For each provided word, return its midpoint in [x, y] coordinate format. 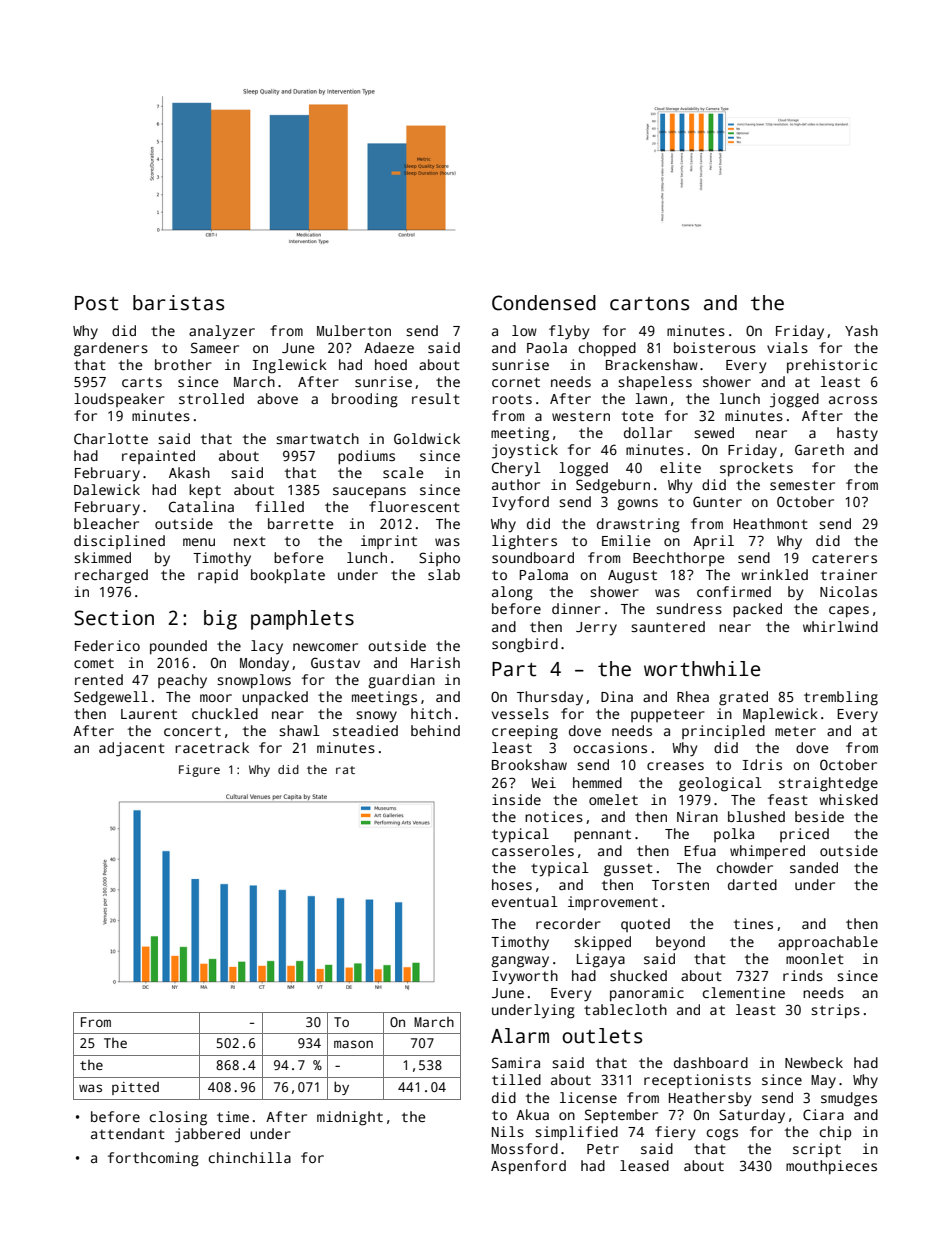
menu [199, 542]
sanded [814, 867]
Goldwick [427, 438]
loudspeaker [119, 400]
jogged [794, 400]
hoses [512, 884]
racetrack [212, 747]
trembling [841, 698]
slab [444, 574]
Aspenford [528, 1167]
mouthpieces [831, 1167]
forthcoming [153, 1159]
